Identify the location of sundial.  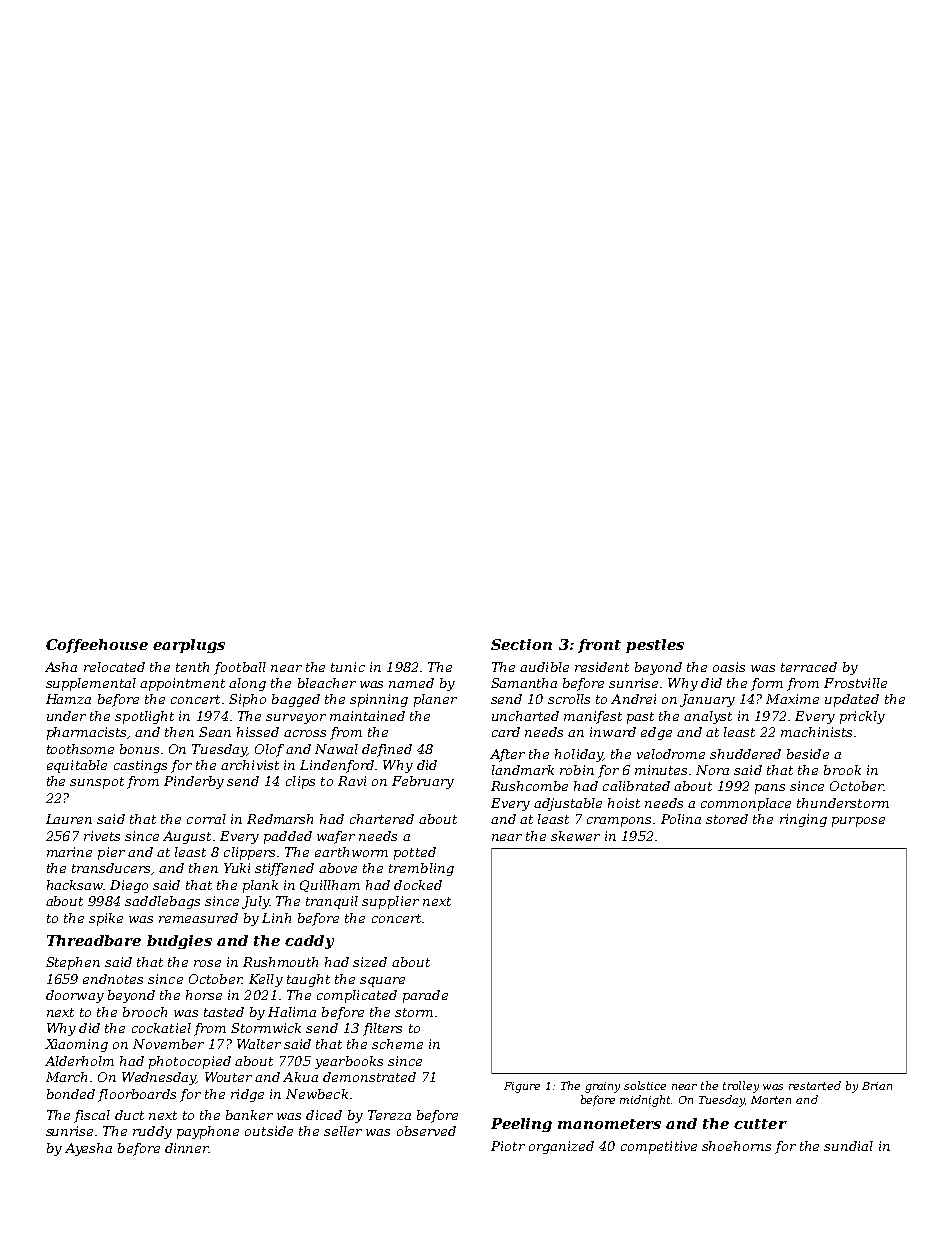
(848, 1146).
